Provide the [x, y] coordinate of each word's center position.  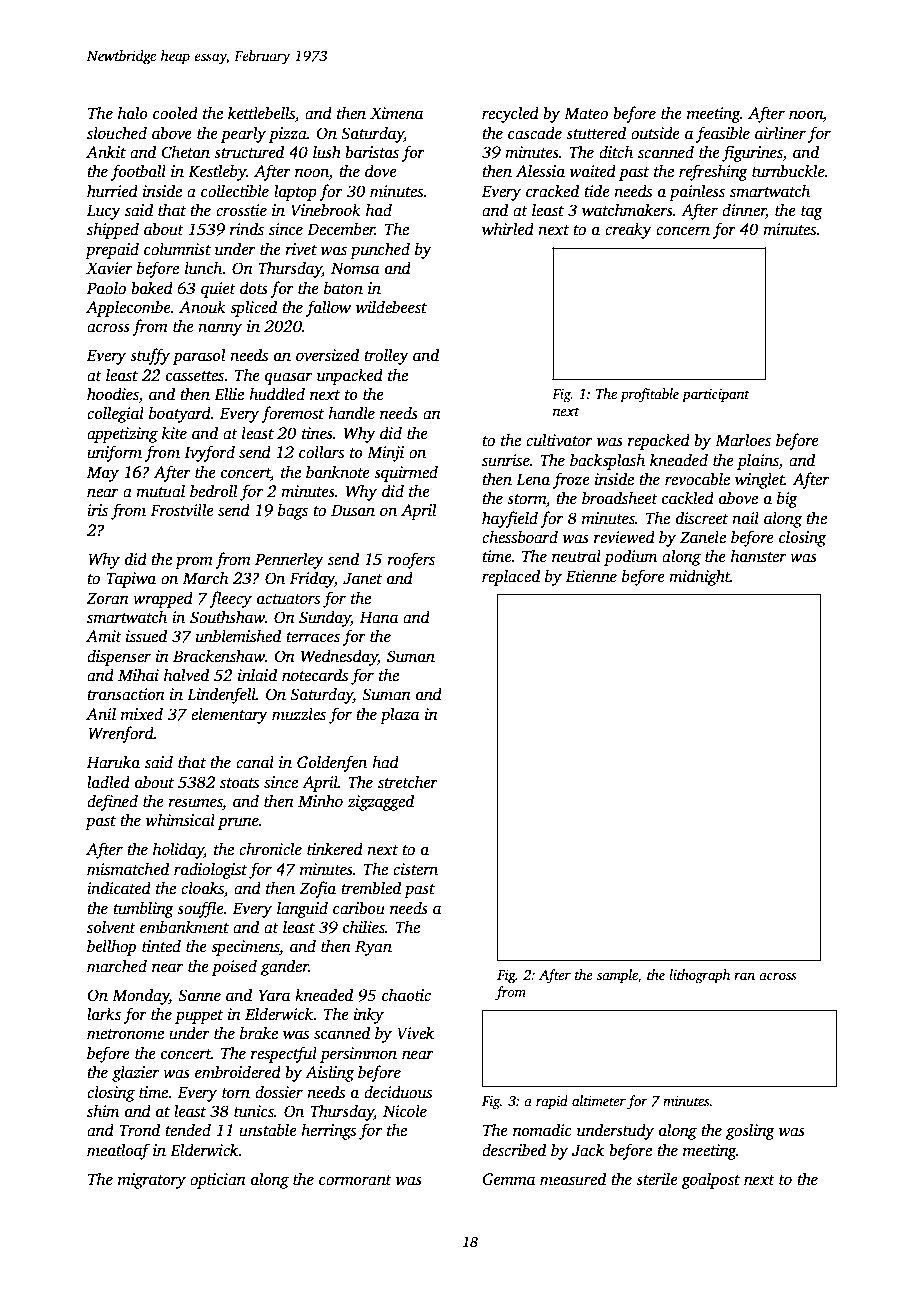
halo [133, 112]
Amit [104, 636]
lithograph [699, 976]
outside [655, 133]
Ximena [396, 113]
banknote [338, 472]
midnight [699, 577]
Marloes [743, 440]
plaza [399, 715]
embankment [184, 927]
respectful [284, 1054]
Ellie [229, 394]
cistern [415, 869]
